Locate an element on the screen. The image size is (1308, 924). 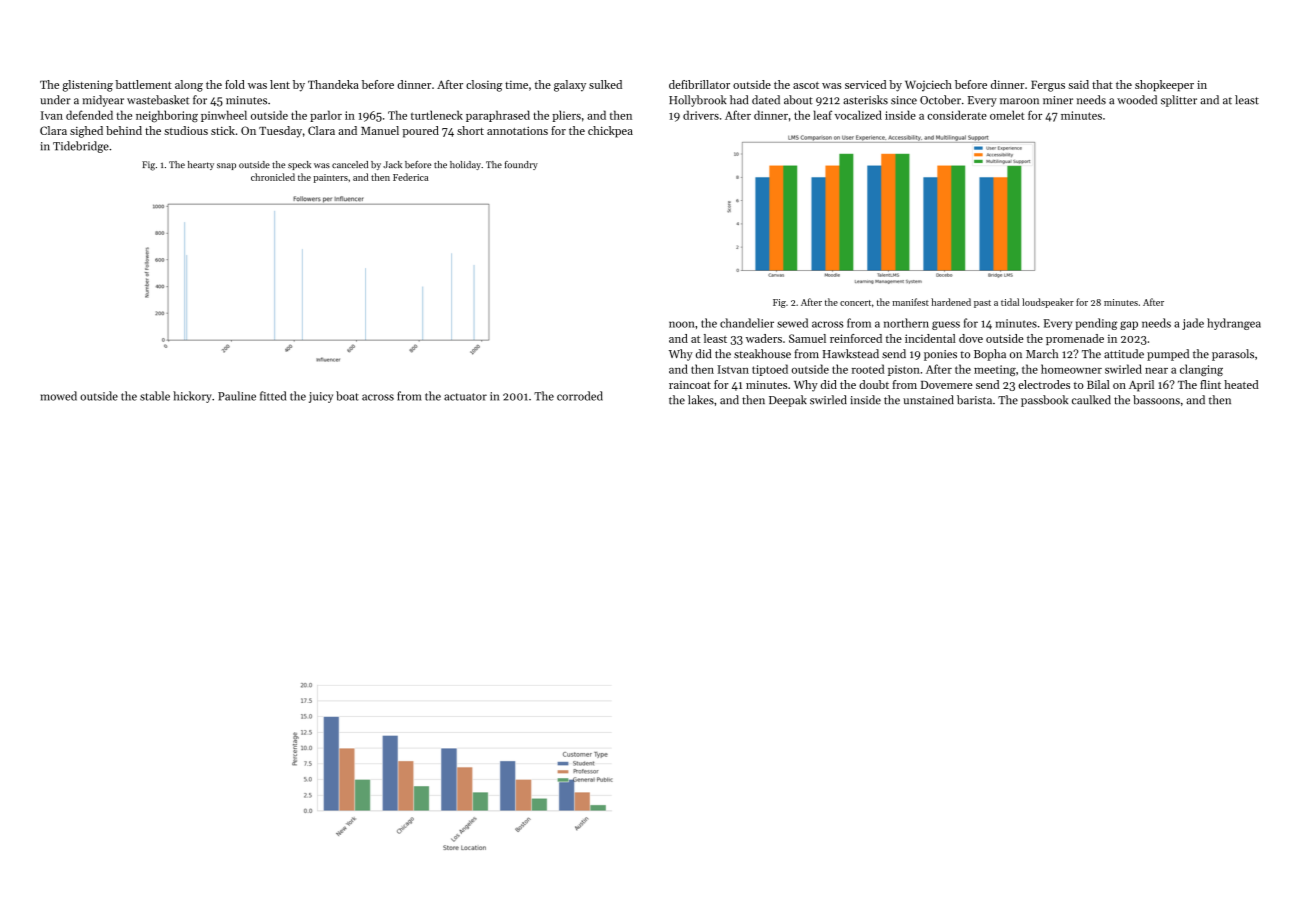
sewed is located at coordinates (792, 323).
